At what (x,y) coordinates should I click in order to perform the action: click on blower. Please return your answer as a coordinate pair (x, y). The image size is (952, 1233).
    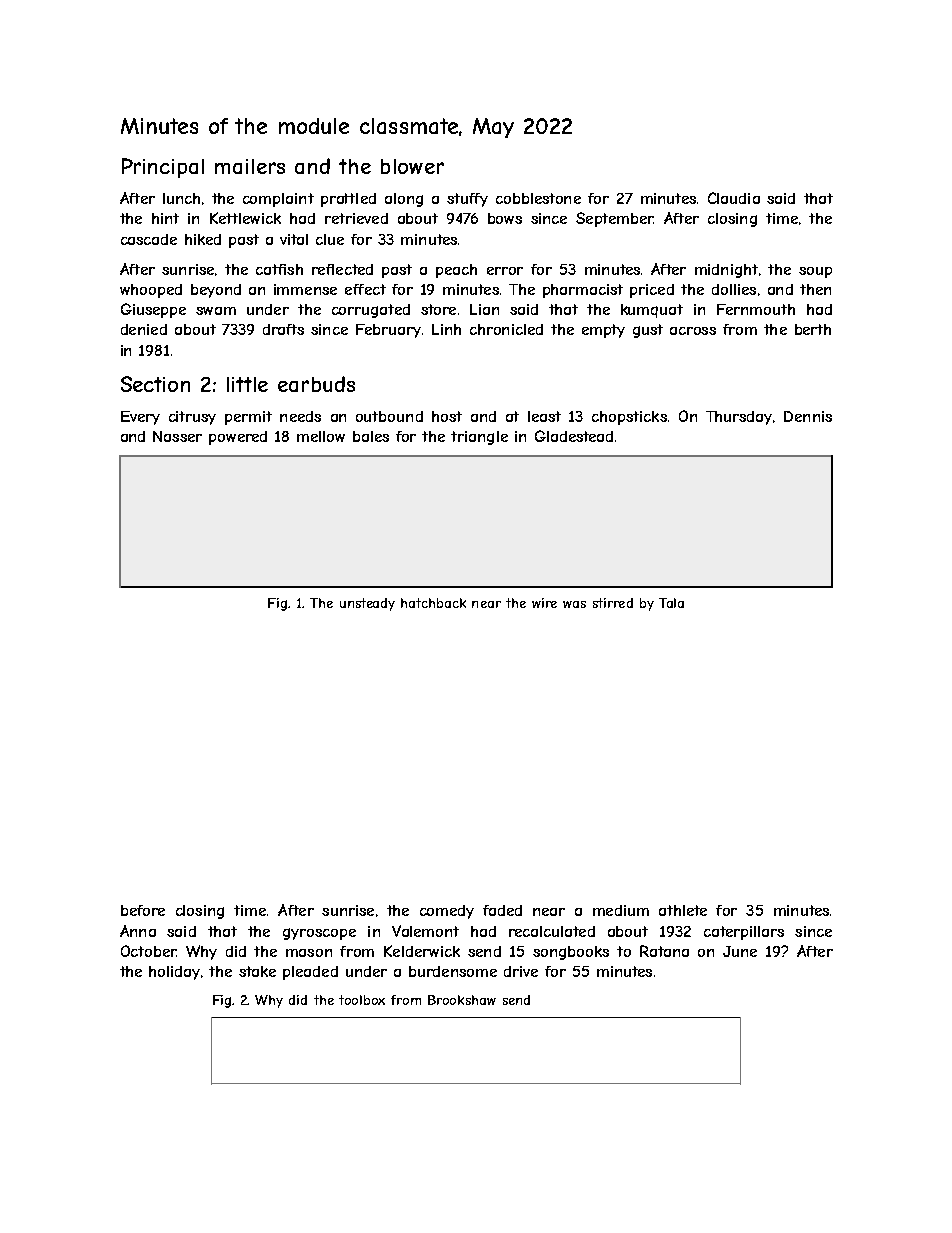
    Looking at the image, I should click on (412, 166).
